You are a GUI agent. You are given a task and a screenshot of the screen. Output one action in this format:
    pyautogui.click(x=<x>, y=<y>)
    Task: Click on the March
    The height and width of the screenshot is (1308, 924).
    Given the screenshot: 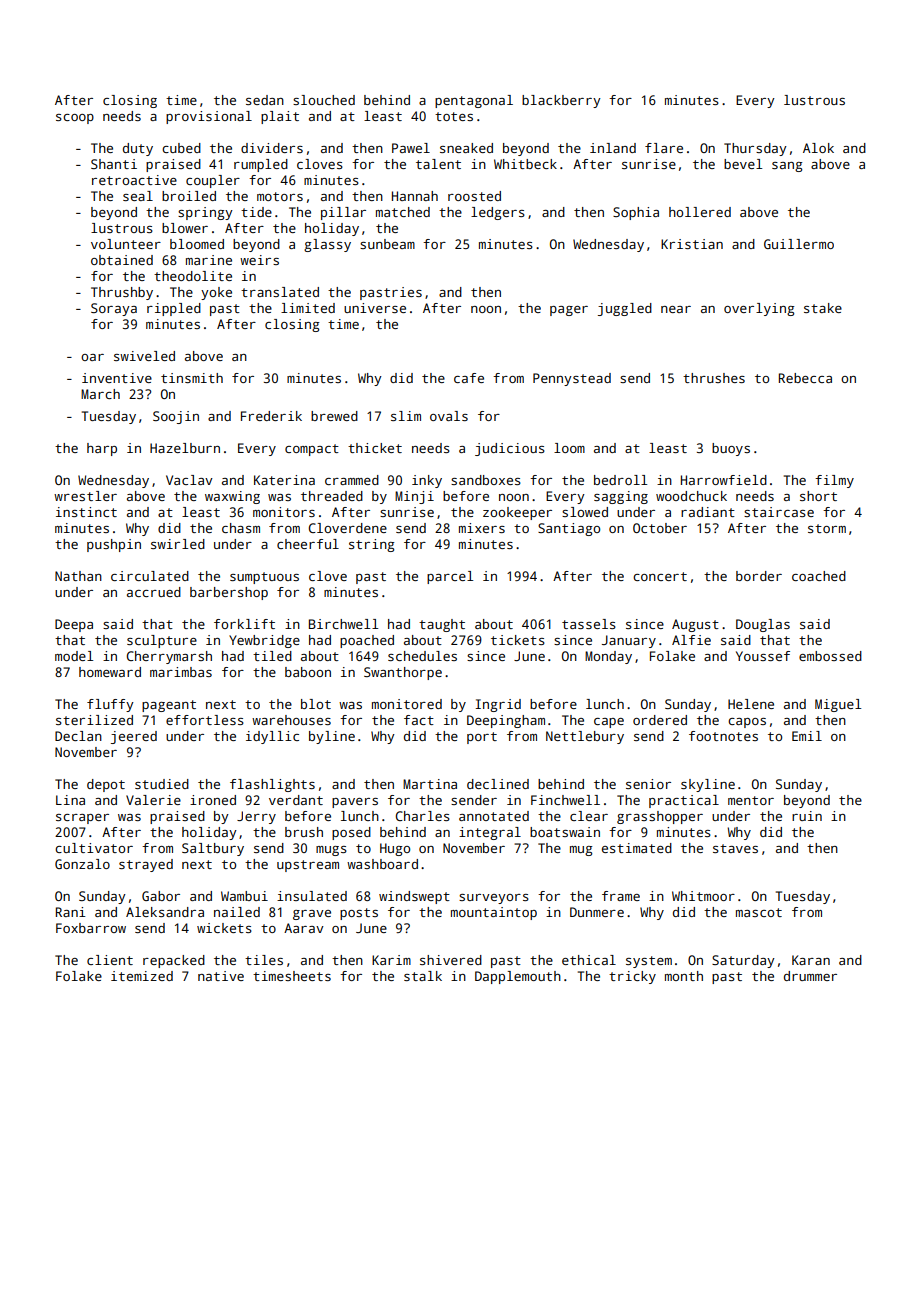 What is the action you would take?
    pyautogui.click(x=100, y=394)
